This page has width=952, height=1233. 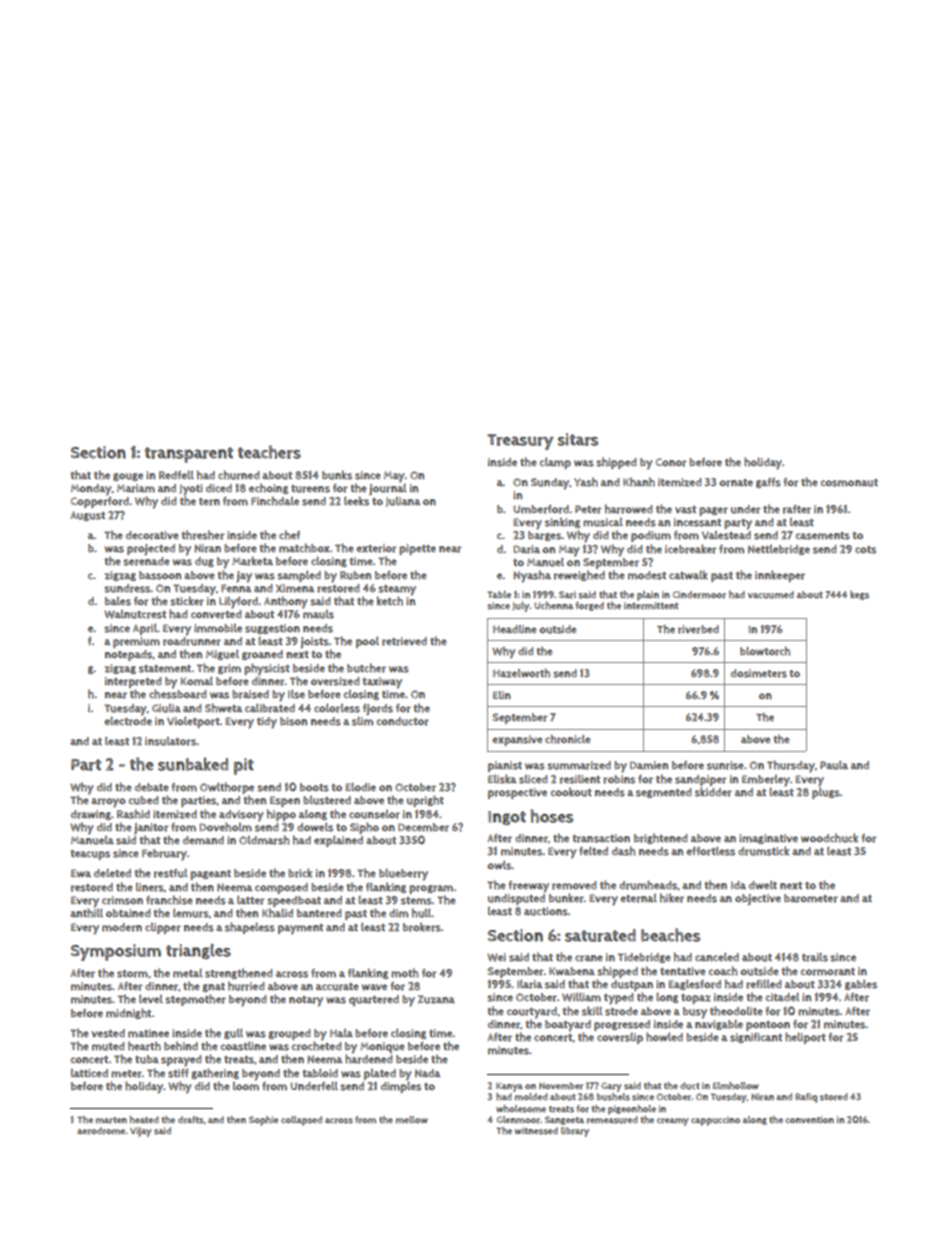 I want to click on sunrise, so click(x=725, y=765).
